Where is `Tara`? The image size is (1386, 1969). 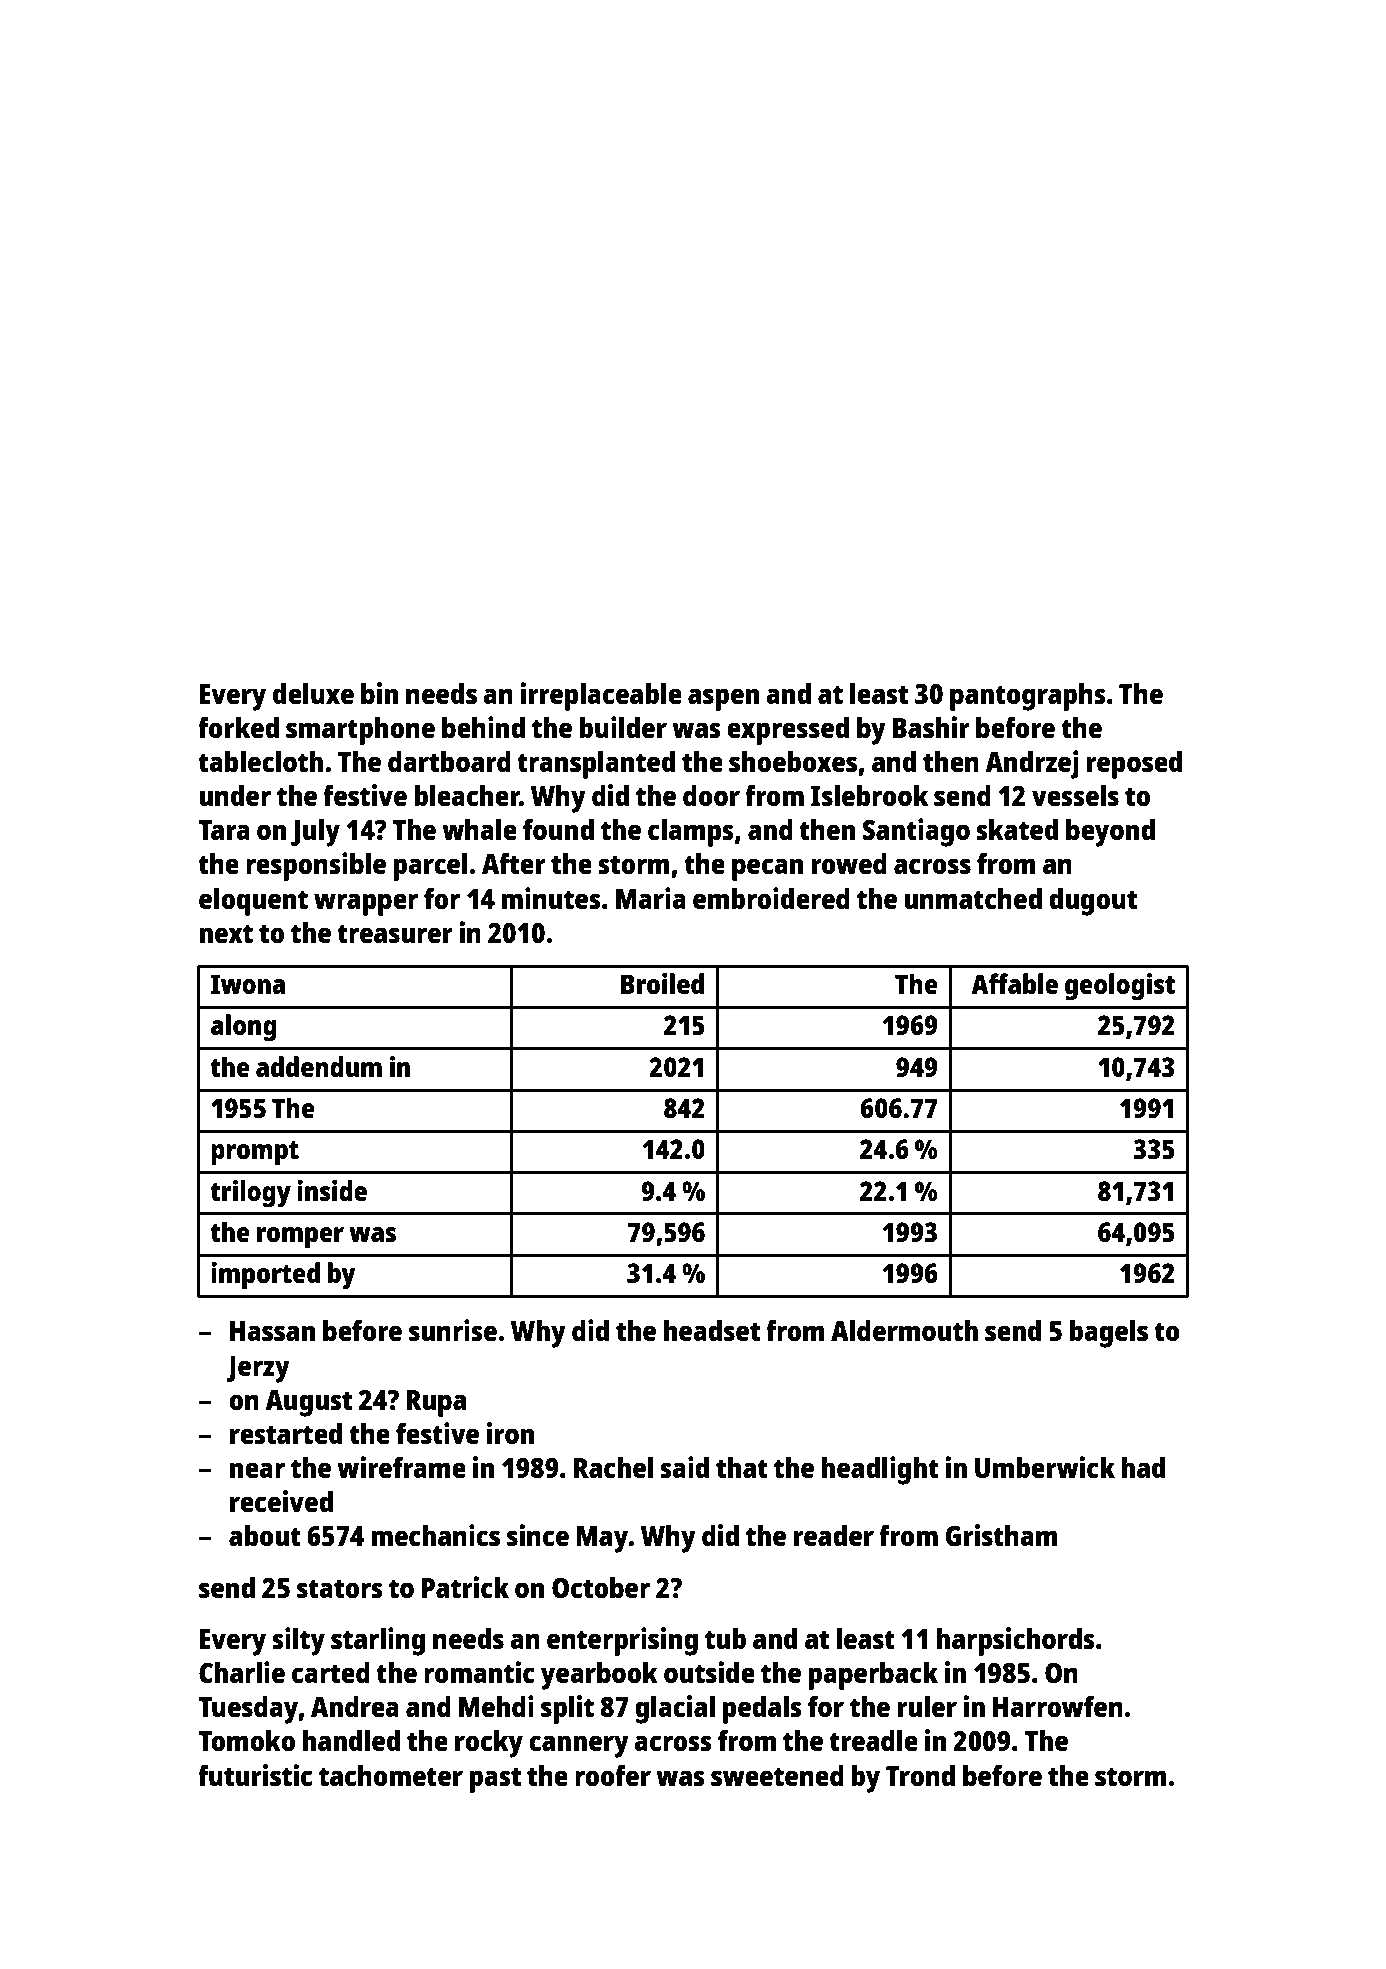
Tara is located at coordinates (224, 830).
